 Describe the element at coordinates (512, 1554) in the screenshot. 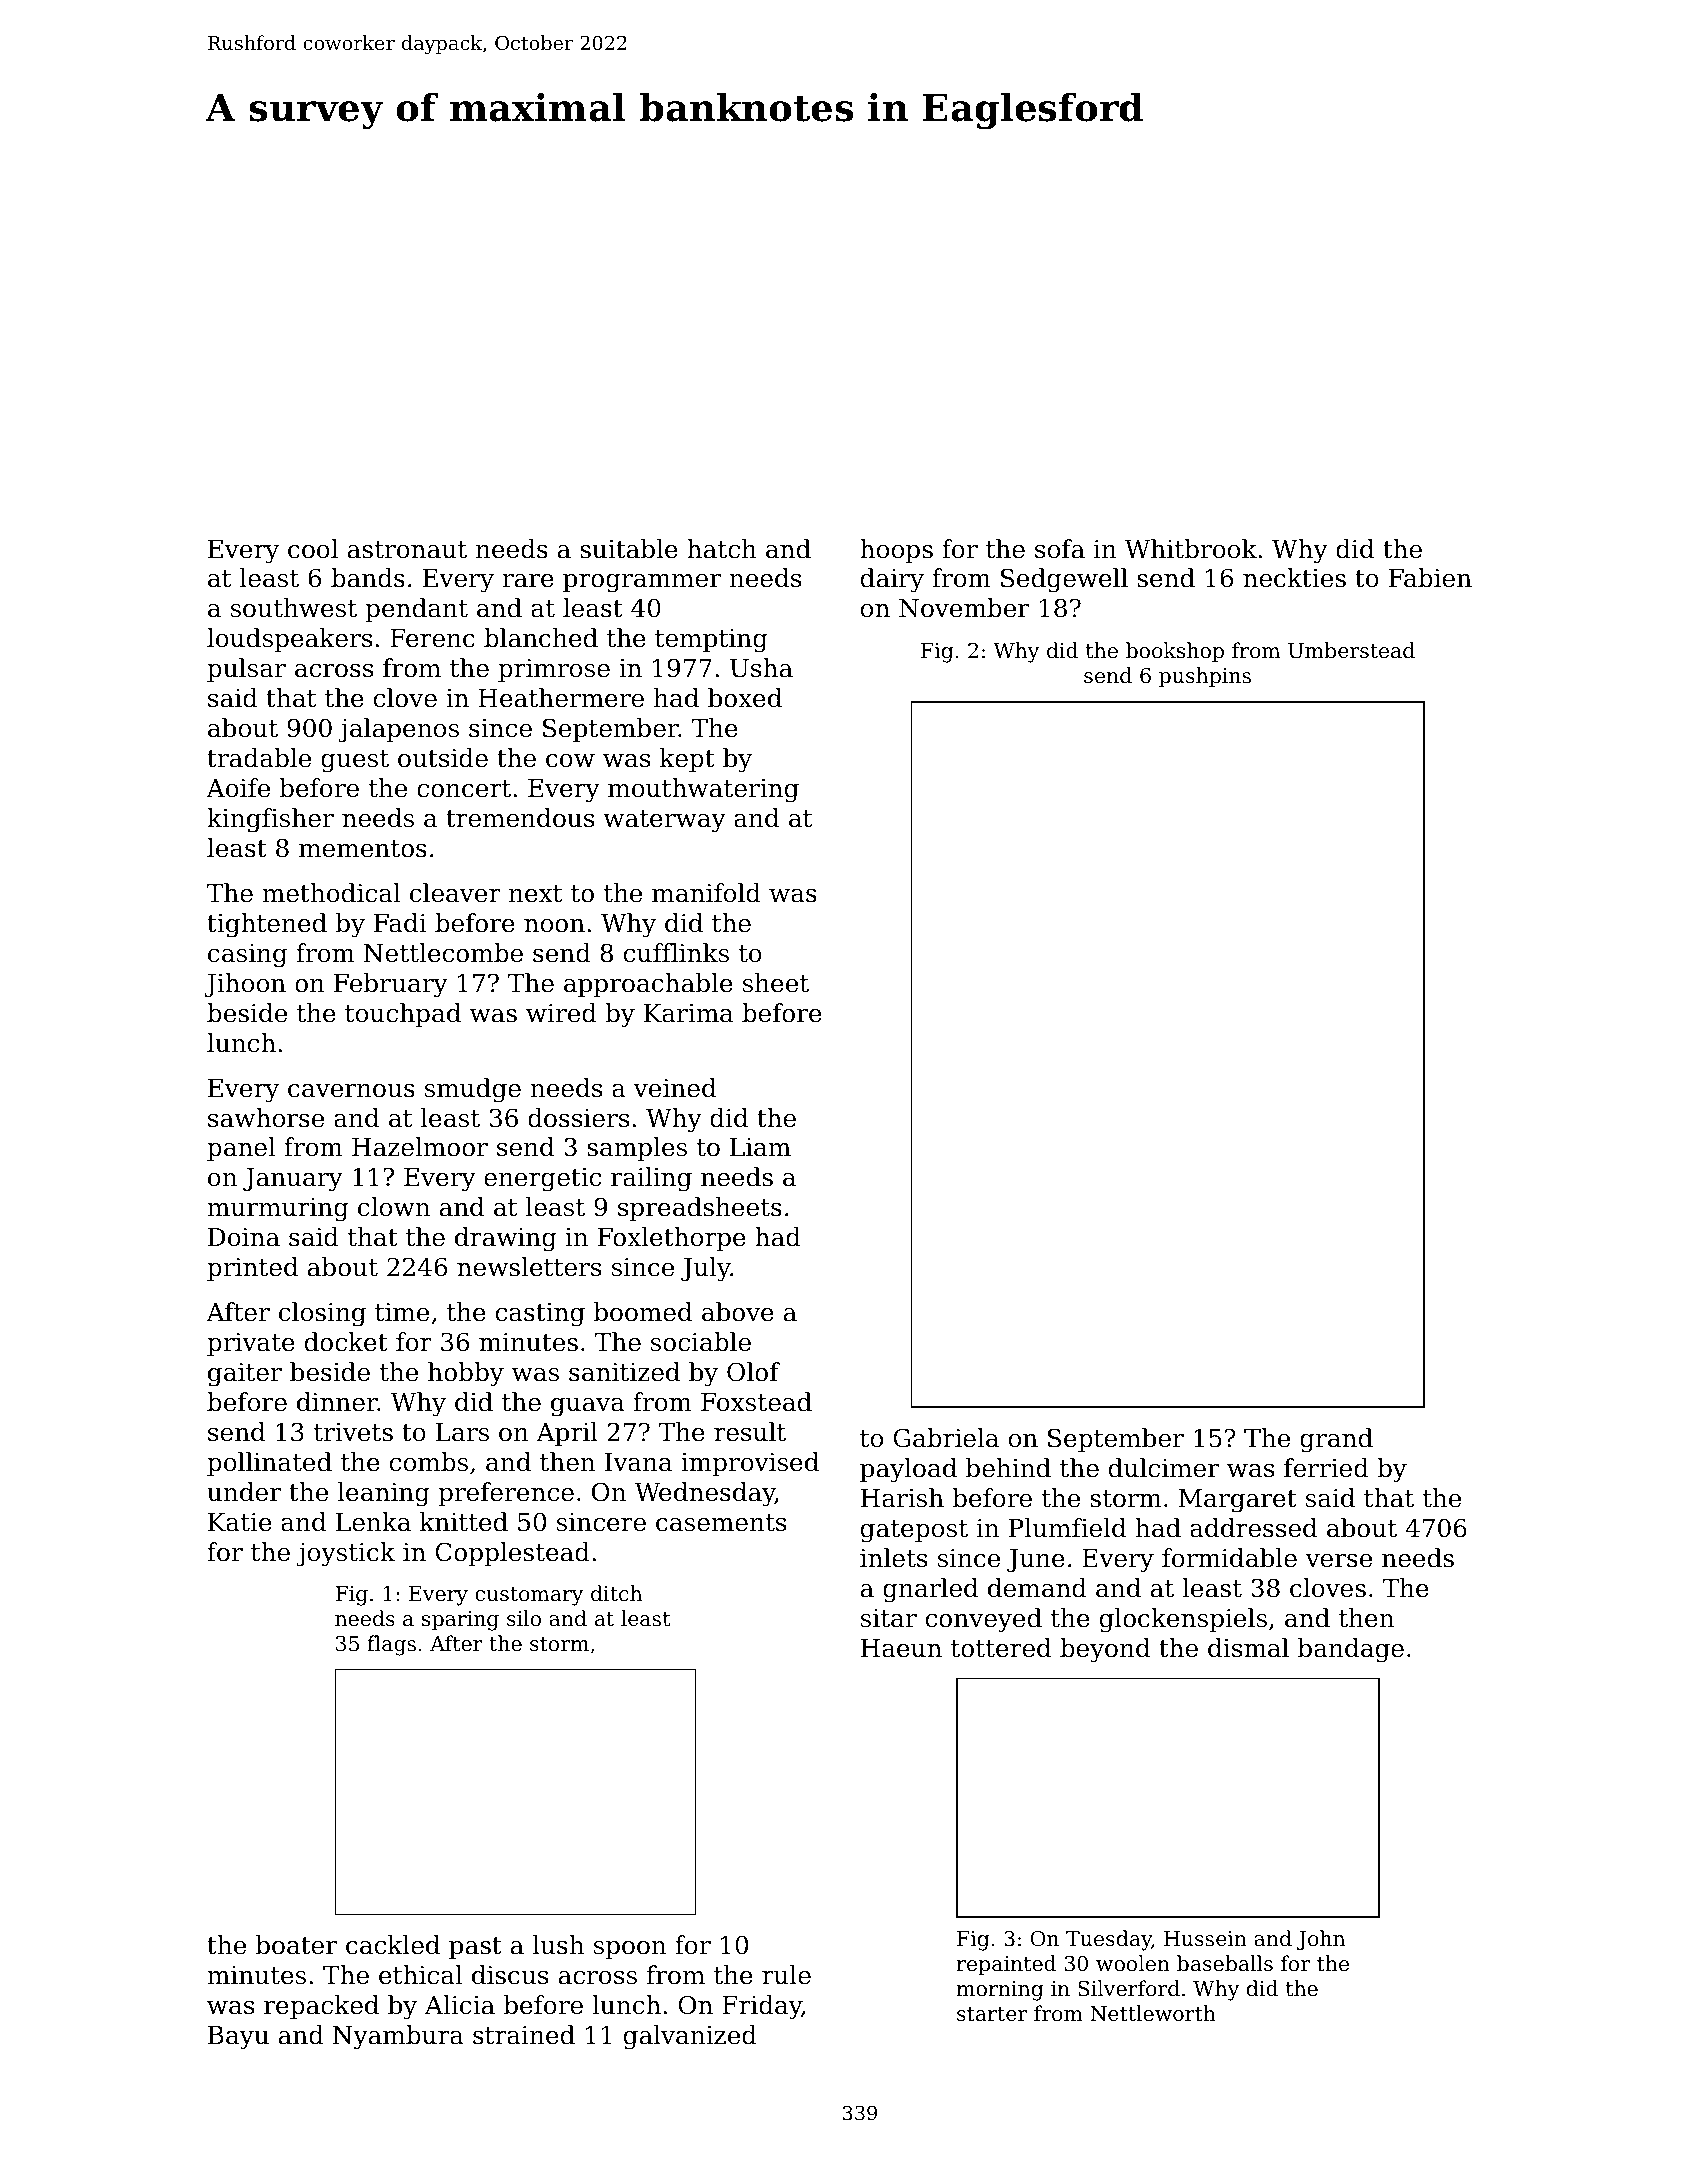

I see `Copplestead` at that location.
